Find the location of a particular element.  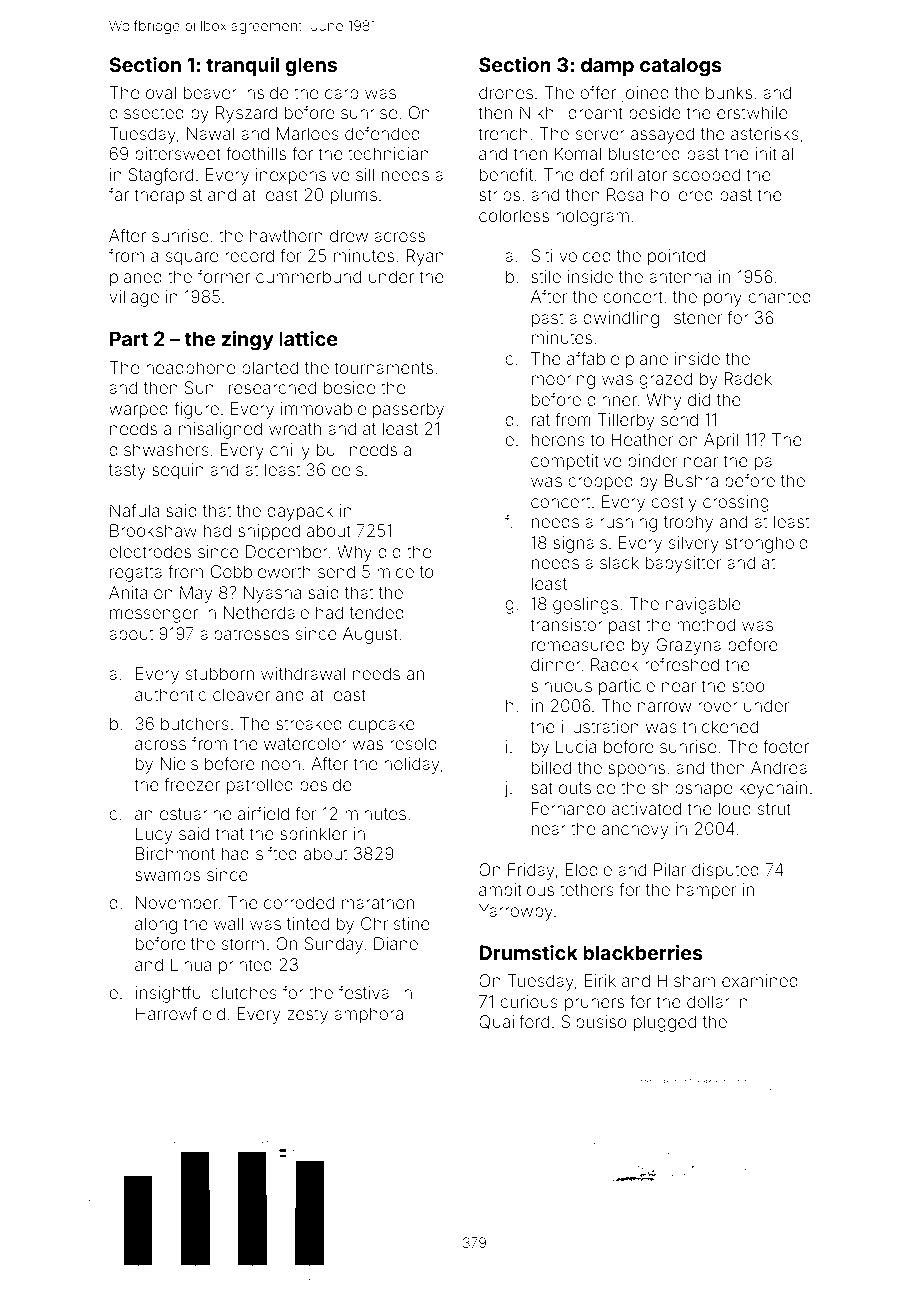

stronghold is located at coordinates (766, 544).
